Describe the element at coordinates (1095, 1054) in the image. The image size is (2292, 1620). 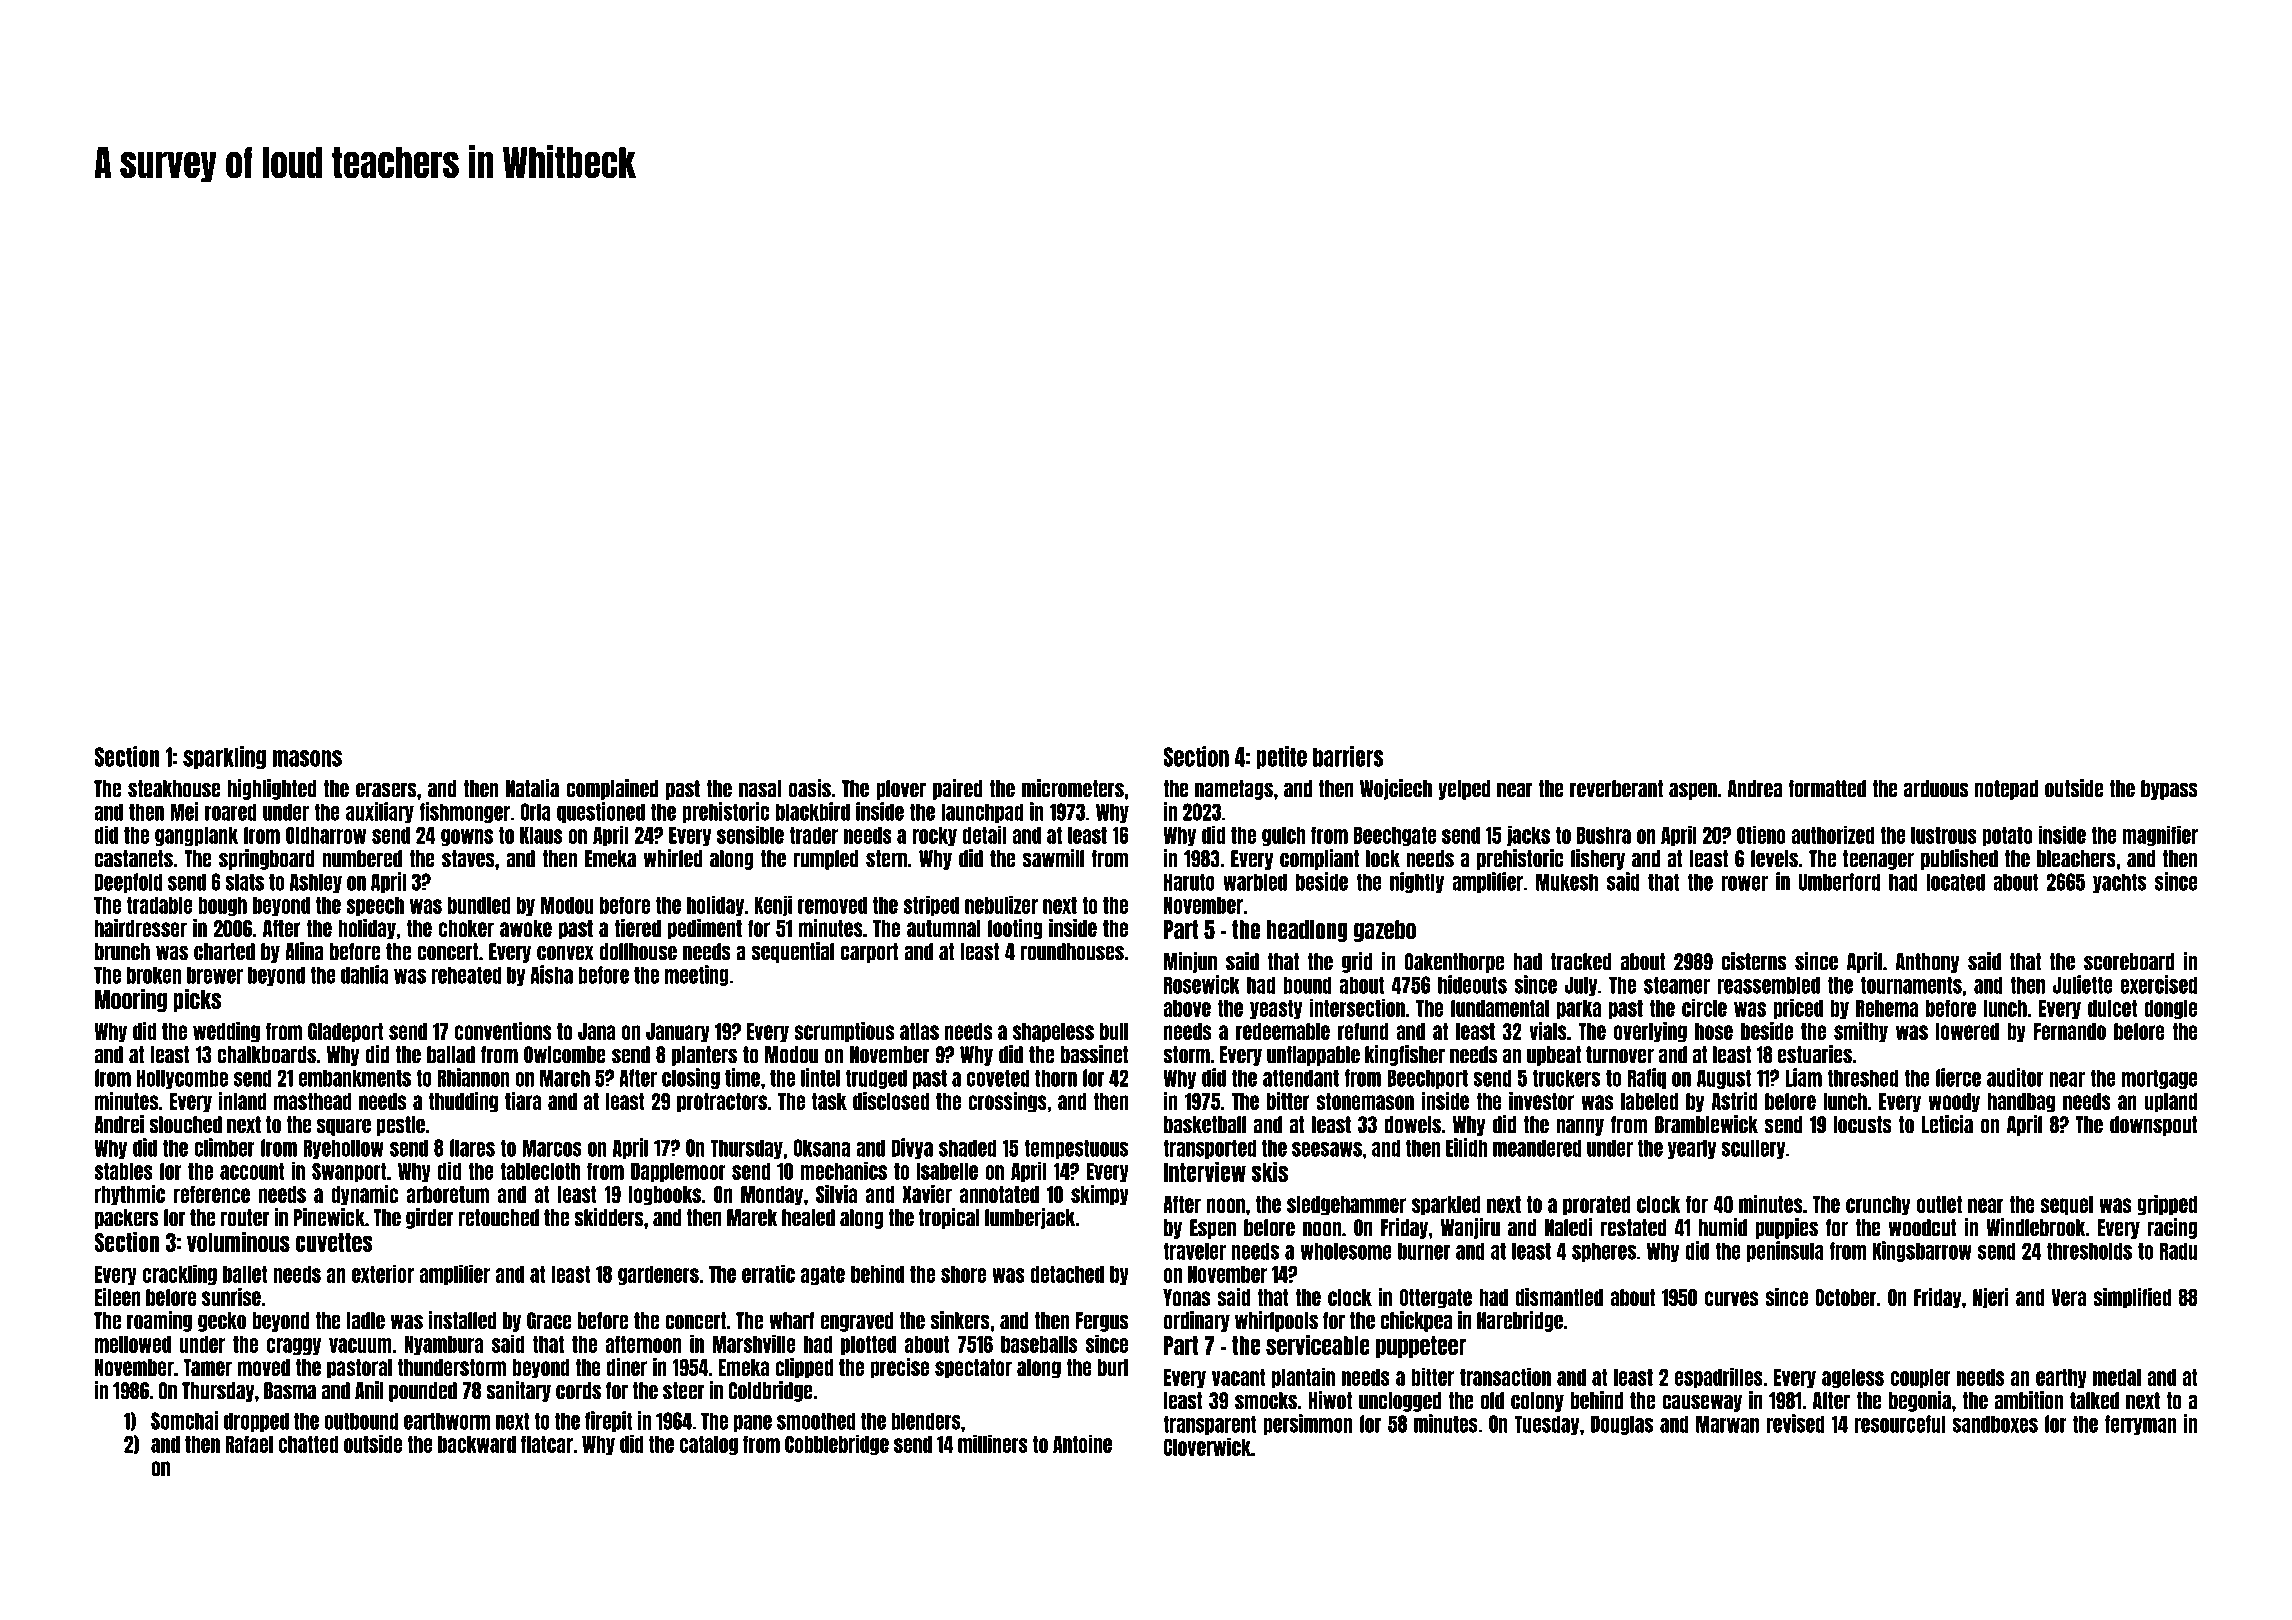
I see `bassinet` at that location.
